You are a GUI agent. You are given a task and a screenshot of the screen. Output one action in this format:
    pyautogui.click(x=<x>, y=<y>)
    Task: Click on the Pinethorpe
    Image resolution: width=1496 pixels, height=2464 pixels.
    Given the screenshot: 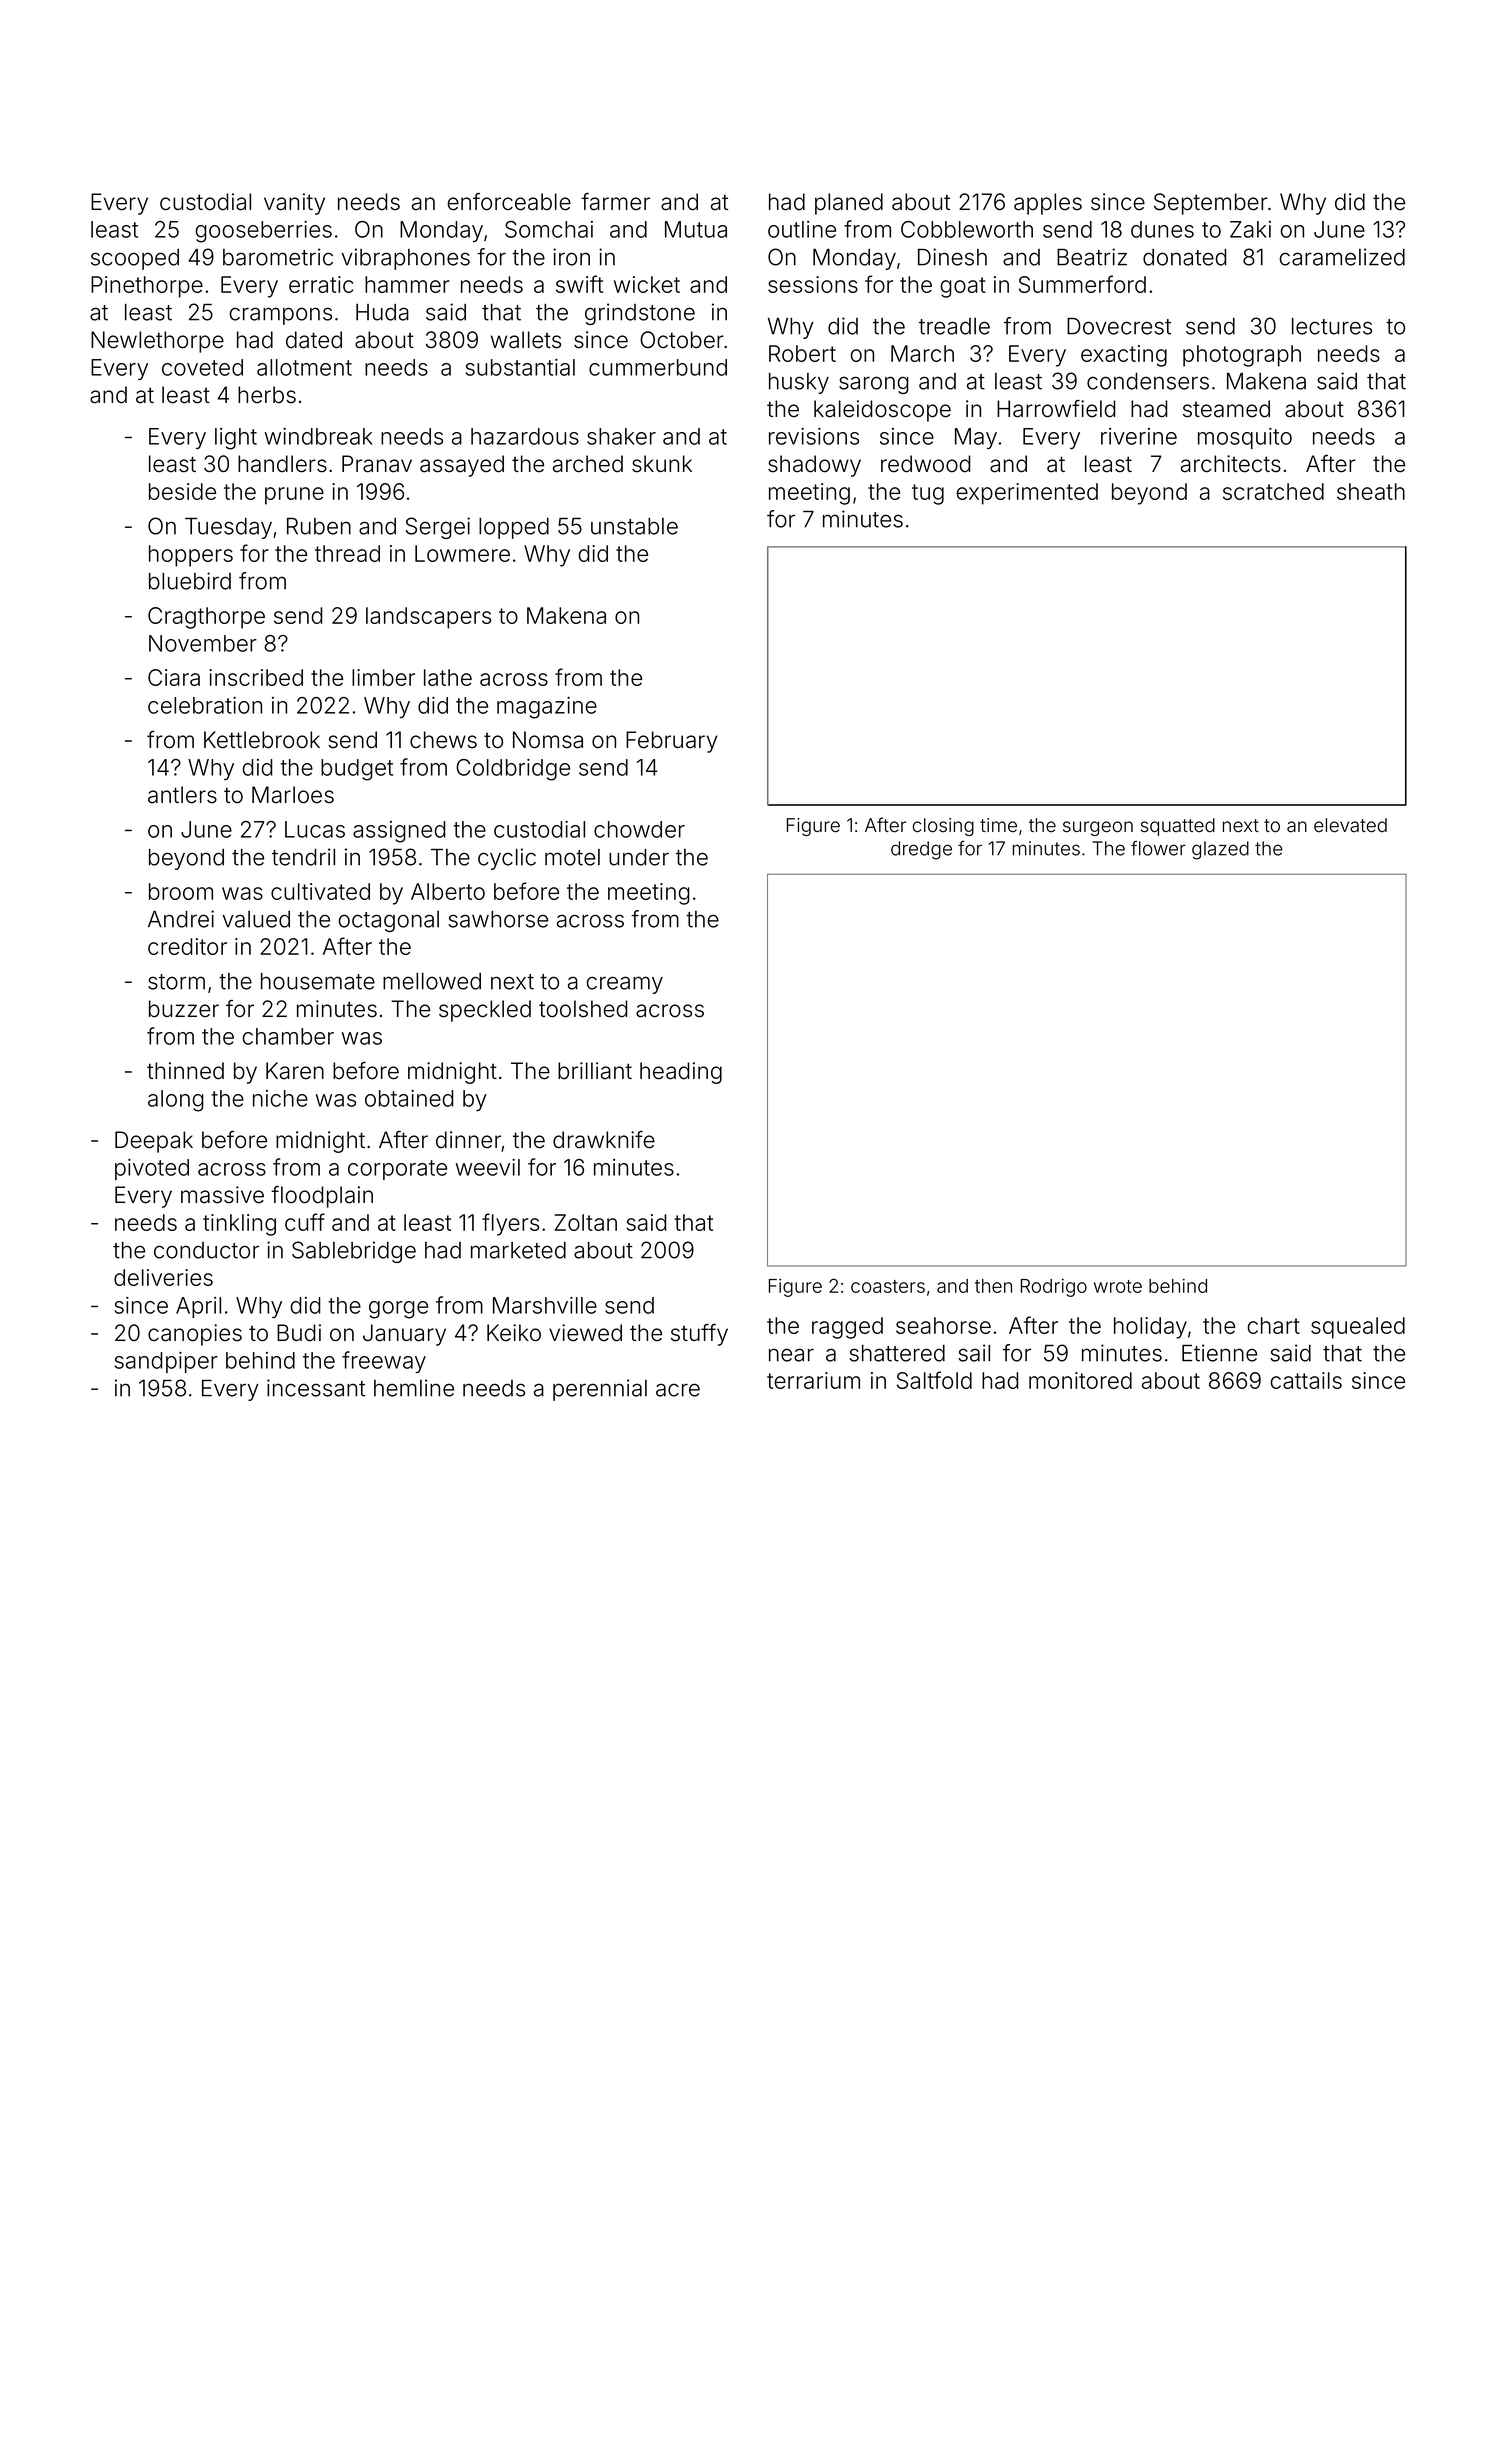 What is the action you would take?
    pyautogui.click(x=147, y=287)
